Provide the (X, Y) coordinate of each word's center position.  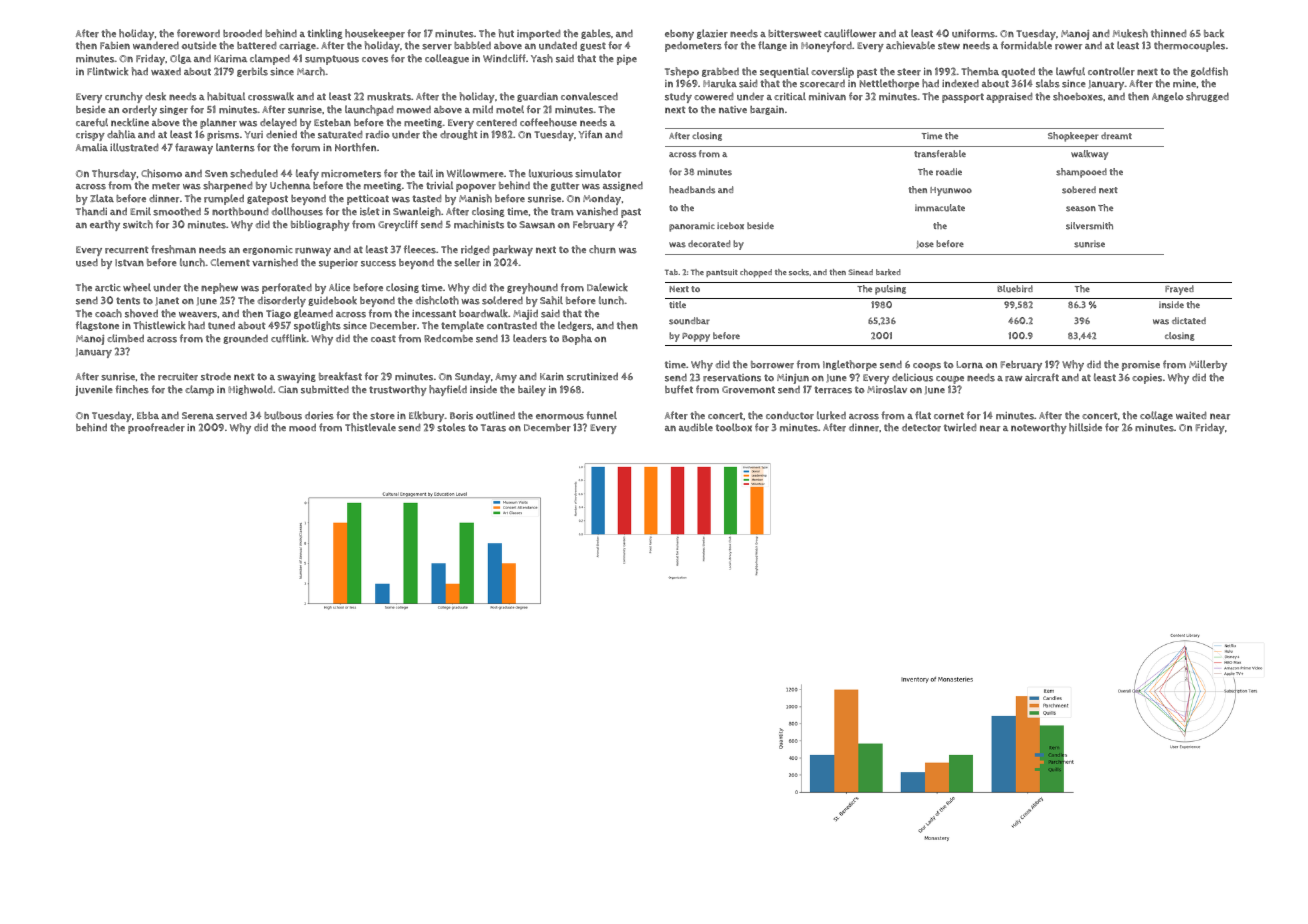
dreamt (1116, 136)
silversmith (1089, 226)
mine (1184, 83)
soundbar (689, 321)
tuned (221, 325)
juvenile (94, 390)
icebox (730, 225)
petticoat (368, 199)
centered (496, 123)
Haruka (720, 83)
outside (199, 46)
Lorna (969, 365)
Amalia (92, 147)
